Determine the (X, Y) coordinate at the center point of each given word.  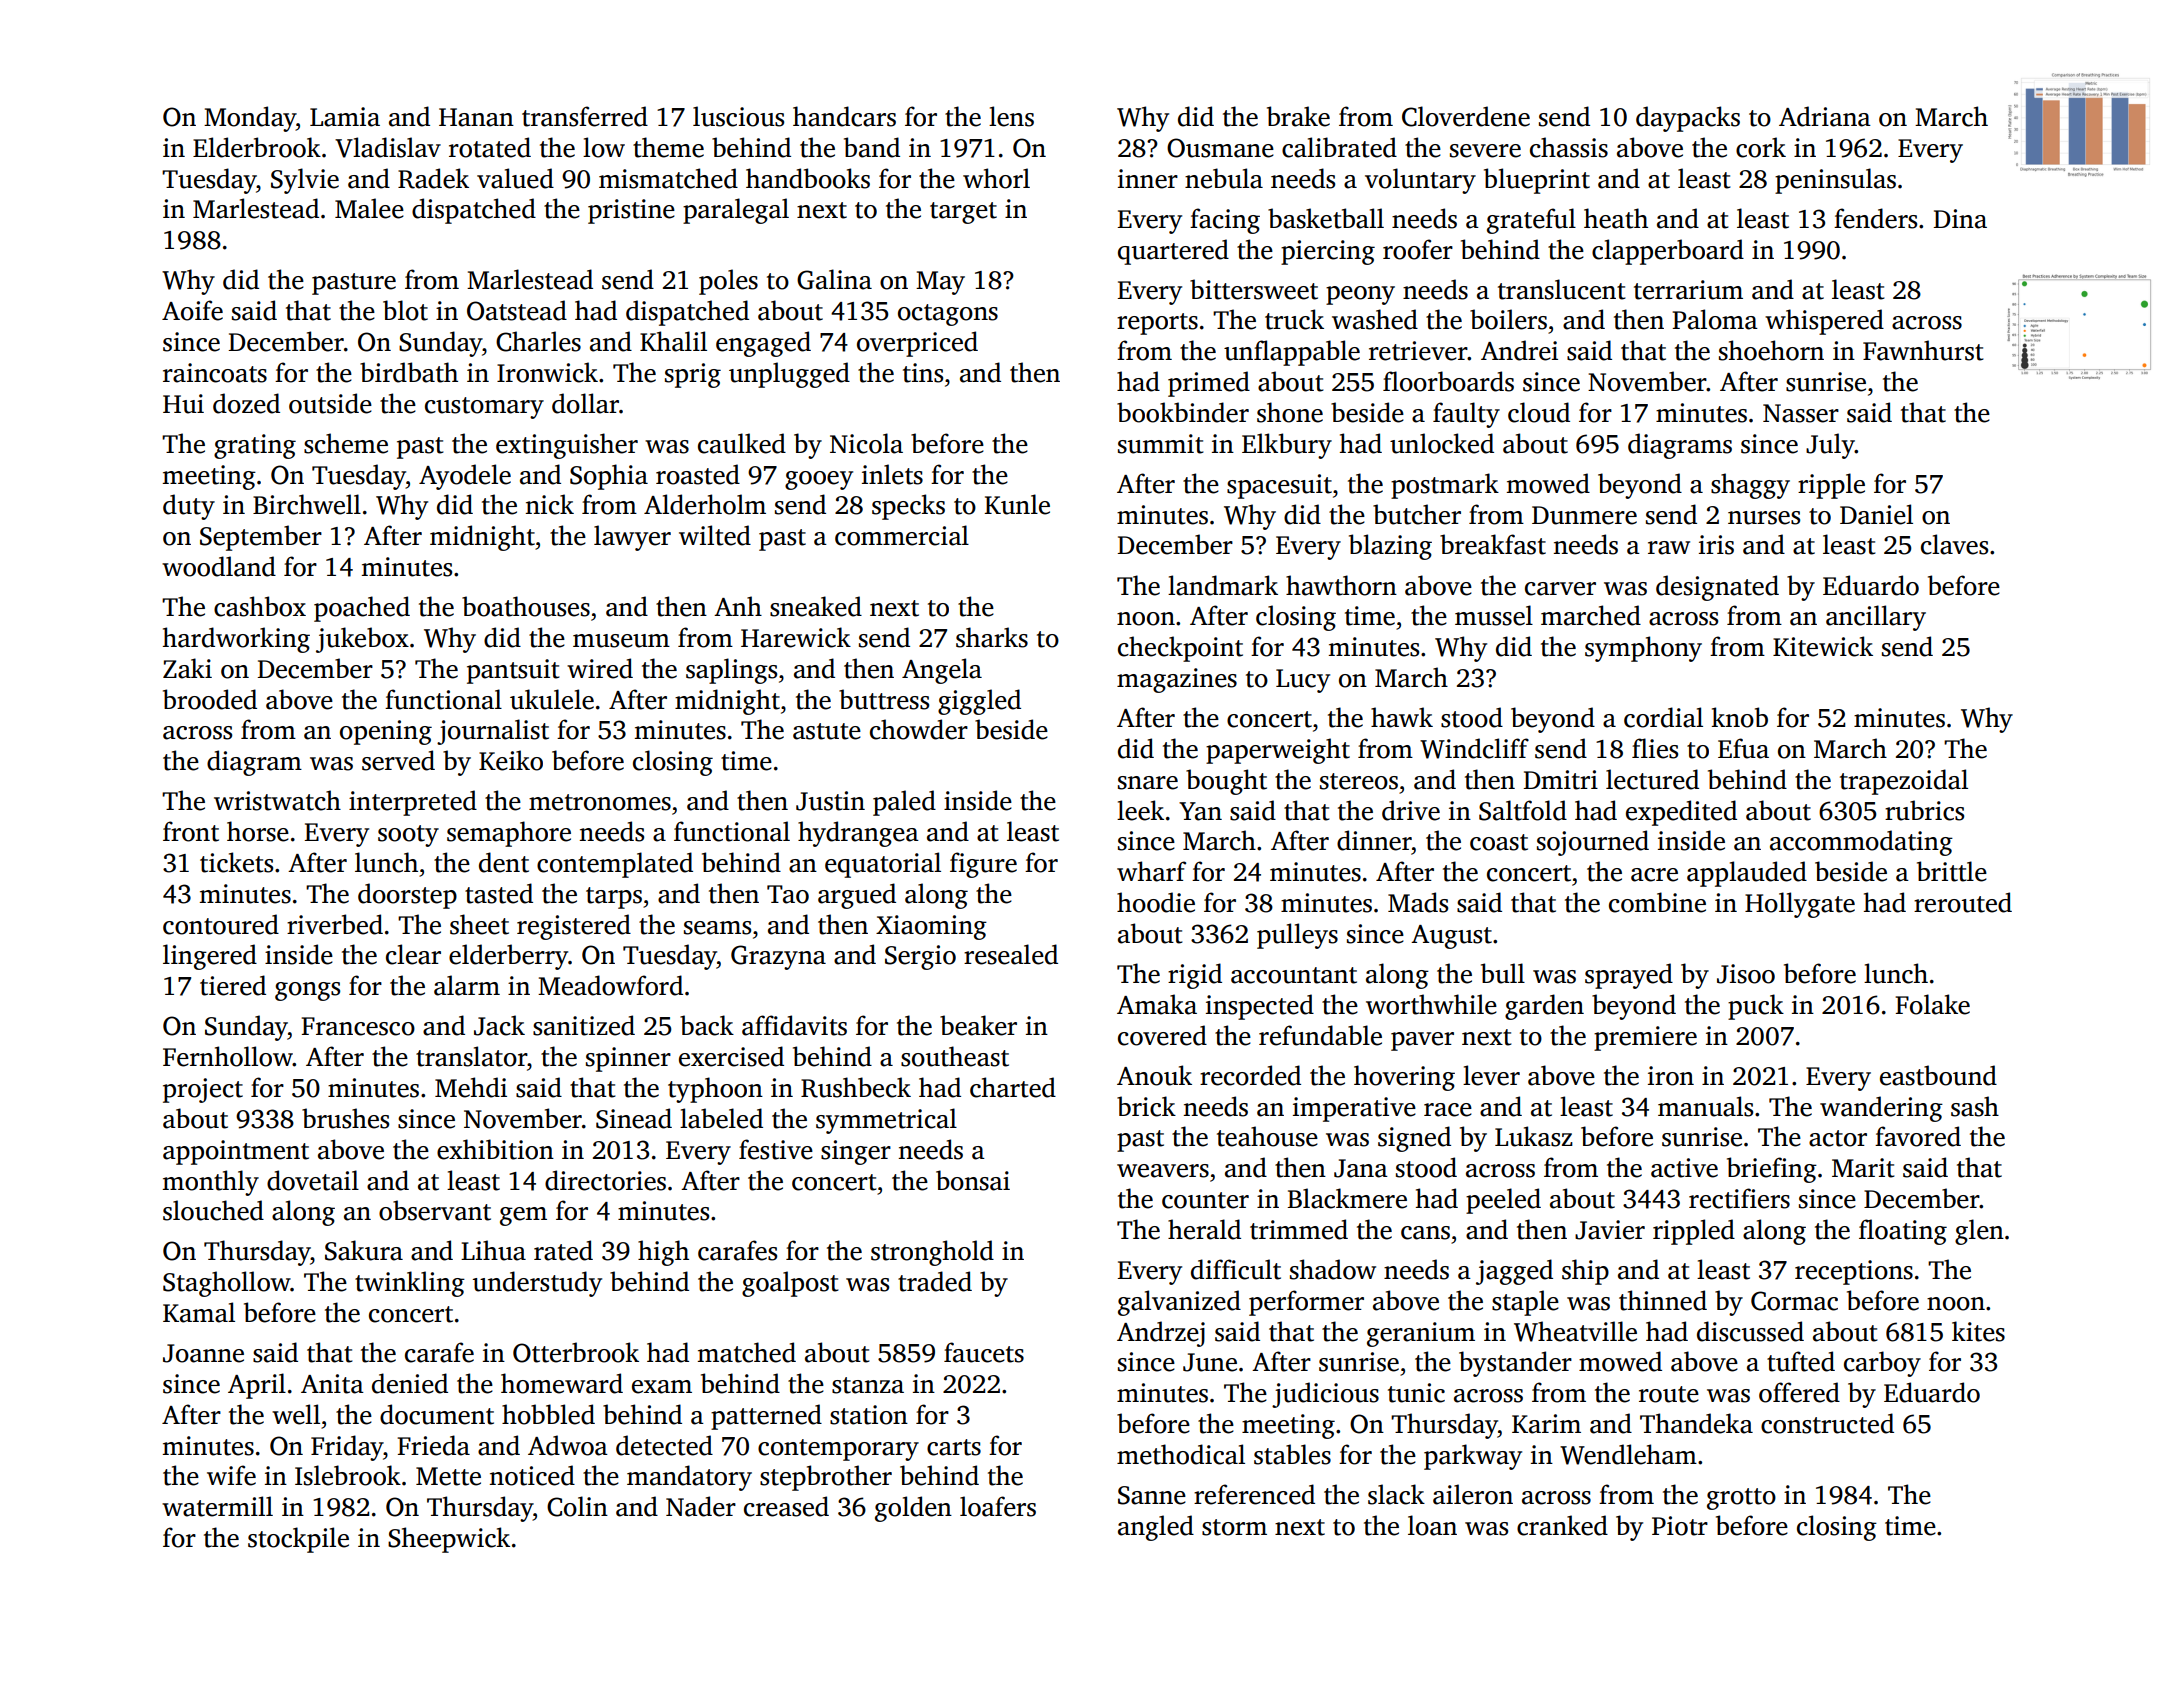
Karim (1546, 1424)
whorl (996, 178)
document (437, 1414)
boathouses (526, 606)
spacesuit (1279, 486)
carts (954, 1447)
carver (1560, 589)
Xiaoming (931, 927)
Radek (433, 178)
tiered (233, 985)
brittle (1952, 871)
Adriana (1825, 116)
